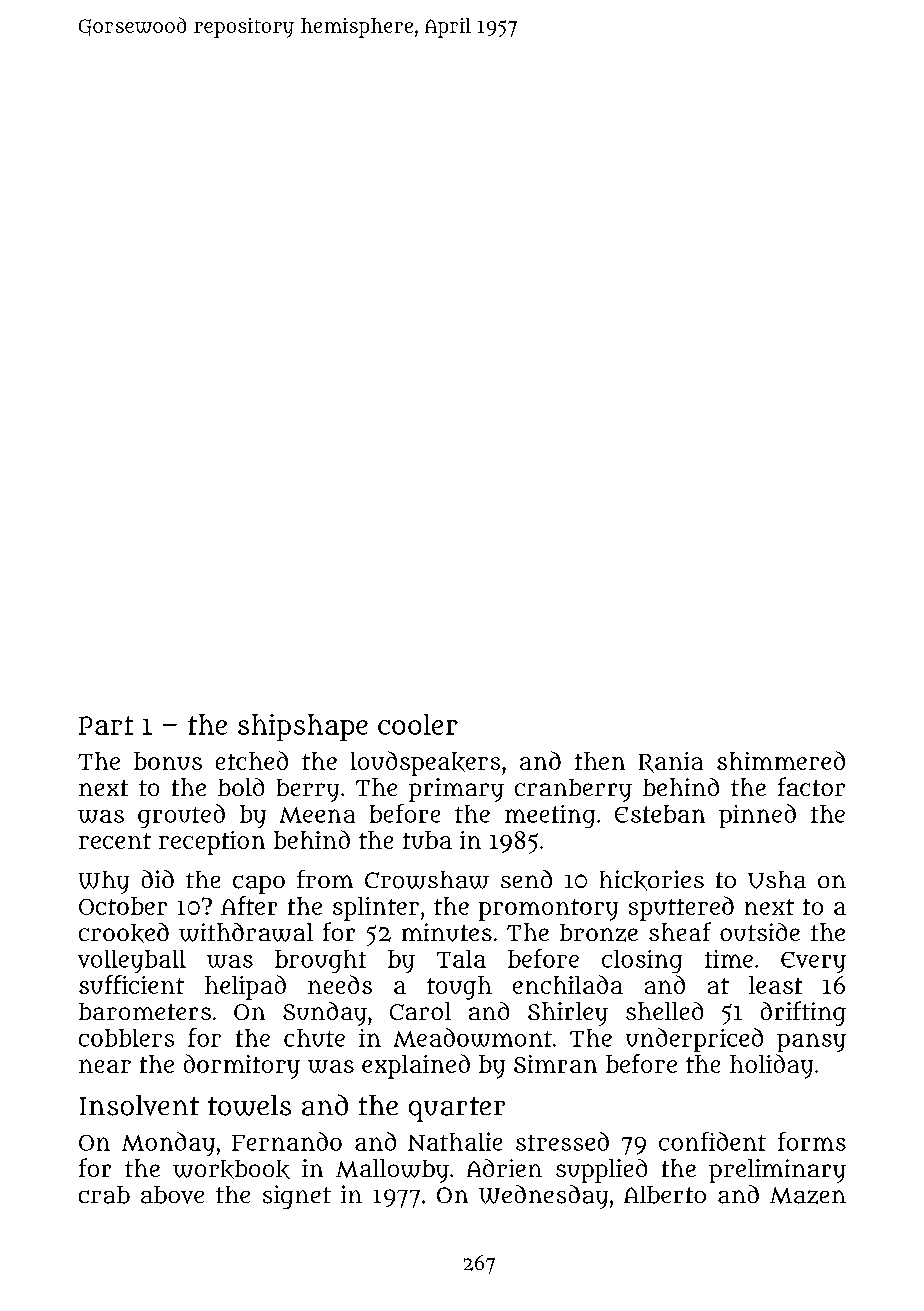 Image resolution: width=924 pixels, height=1311 pixels. Describe the element at coordinates (757, 816) in the image. I see `pinned` at that location.
